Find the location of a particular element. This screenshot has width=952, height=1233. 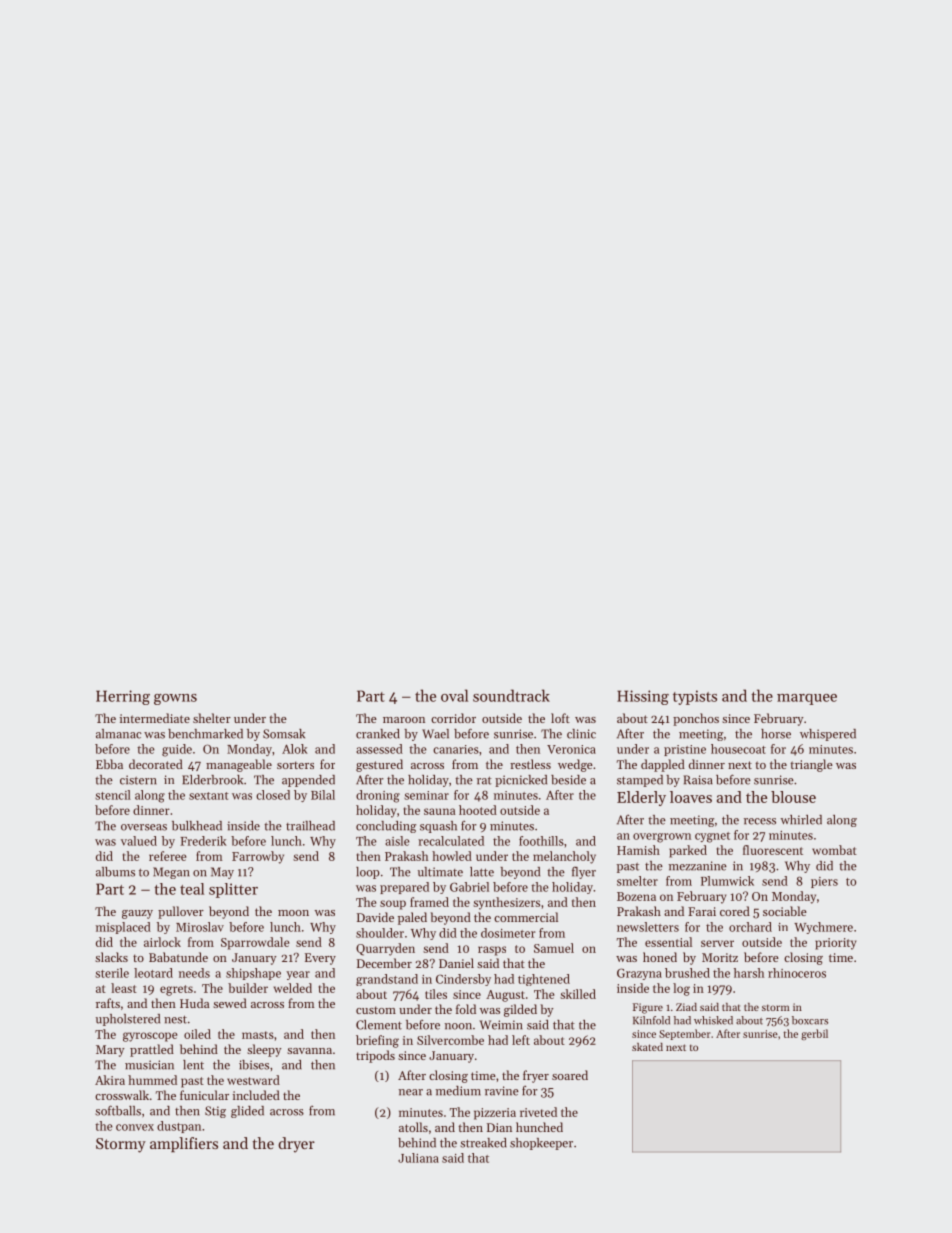

marquee is located at coordinates (807, 699).
